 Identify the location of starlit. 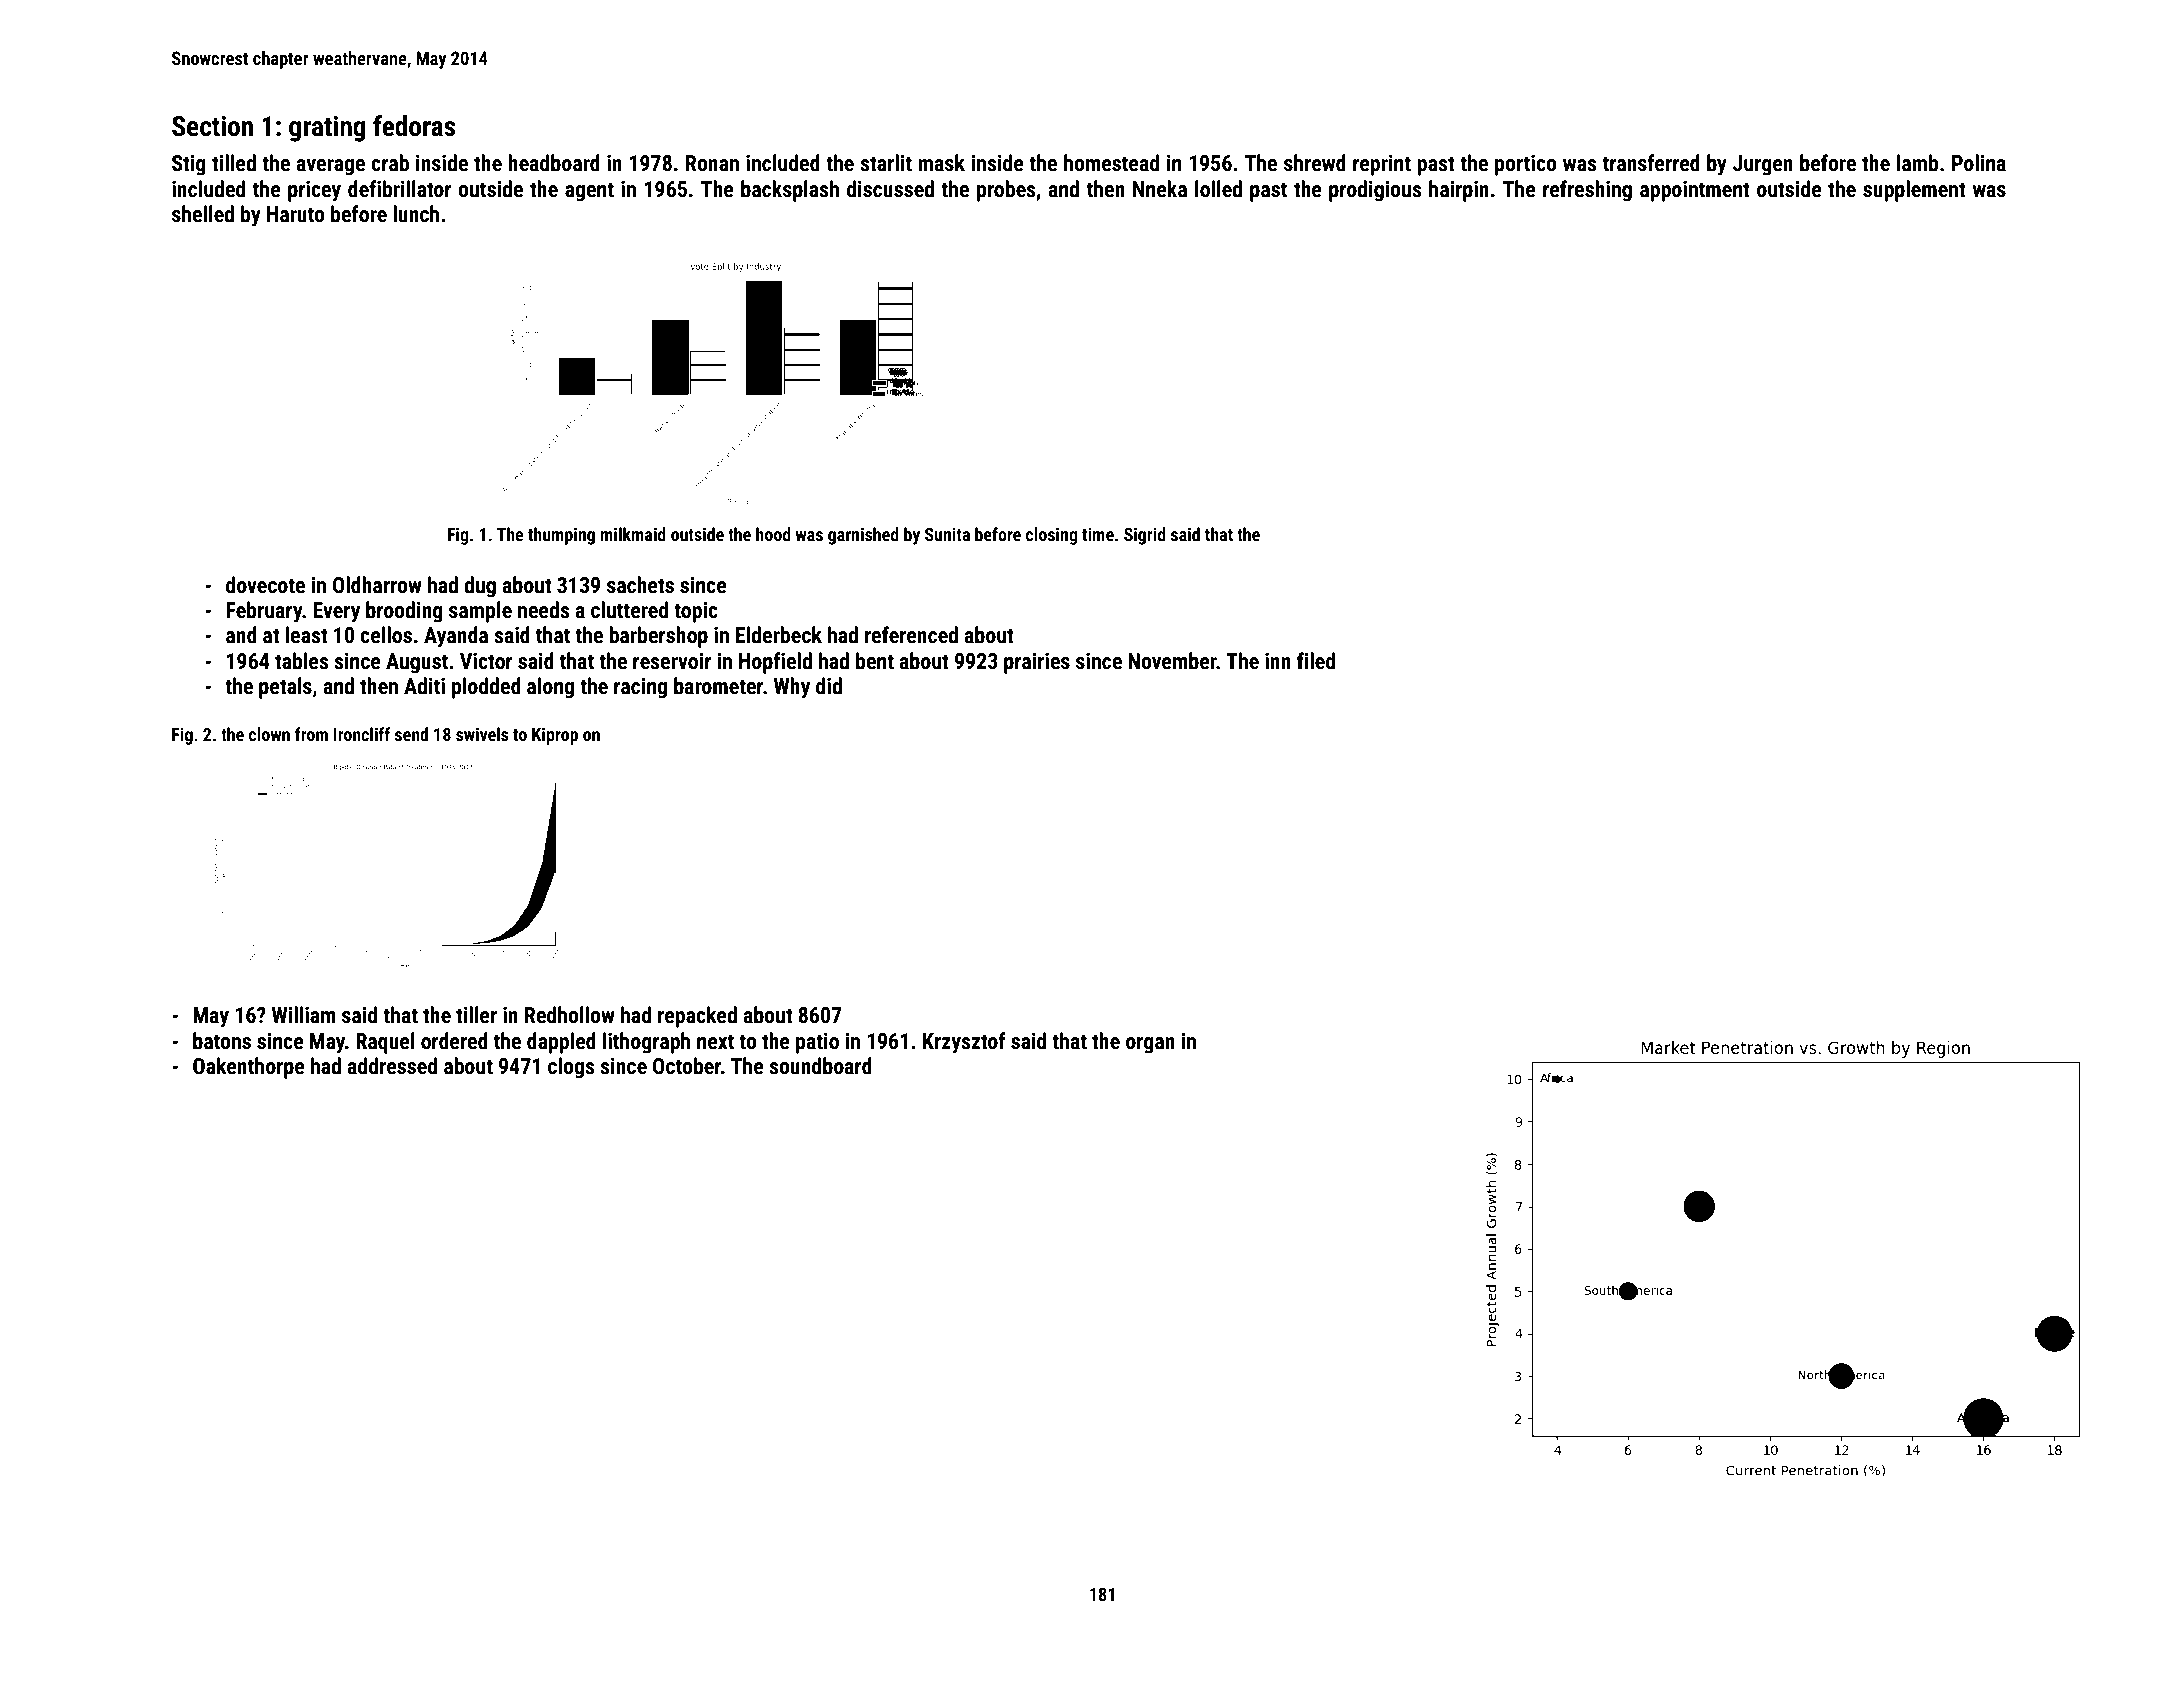
(886, 163).
